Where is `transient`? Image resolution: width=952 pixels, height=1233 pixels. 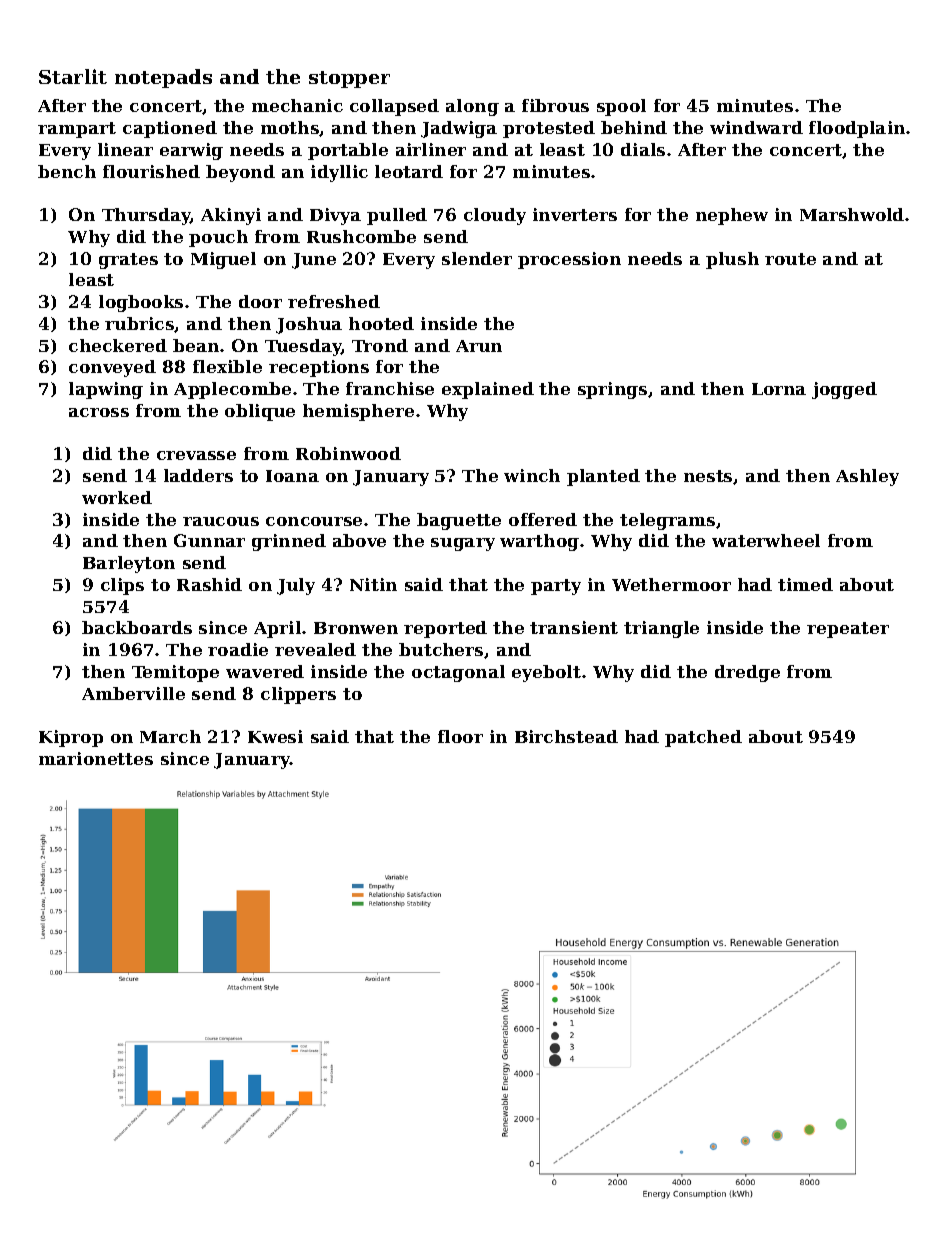 transient is located at coordinates (574, 627).
